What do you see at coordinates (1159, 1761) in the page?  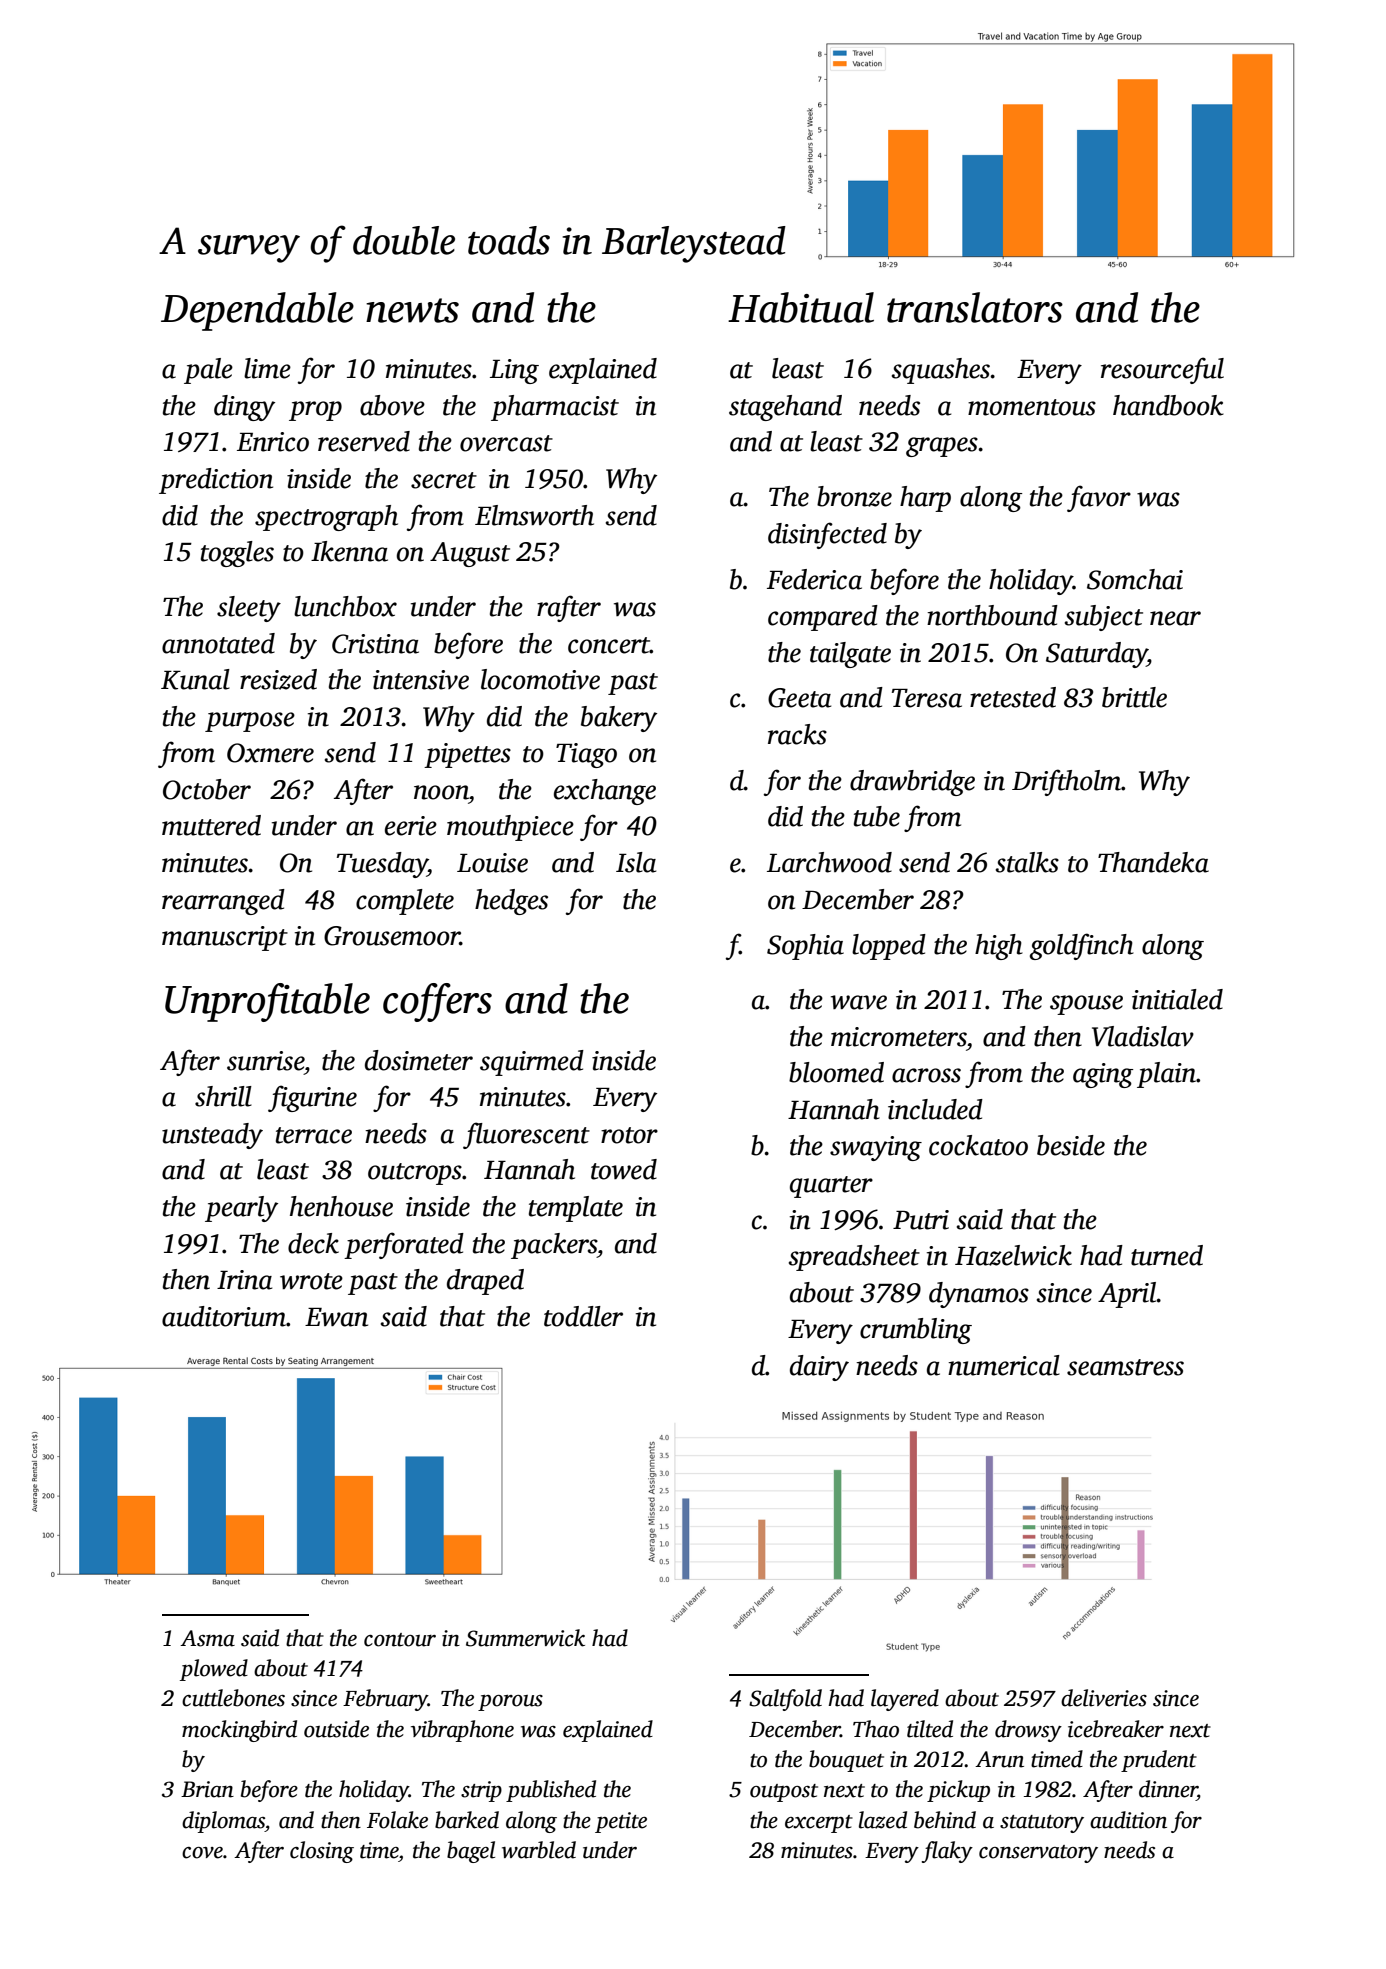 I see `prudent` at bounding box center [1159, 1761].
